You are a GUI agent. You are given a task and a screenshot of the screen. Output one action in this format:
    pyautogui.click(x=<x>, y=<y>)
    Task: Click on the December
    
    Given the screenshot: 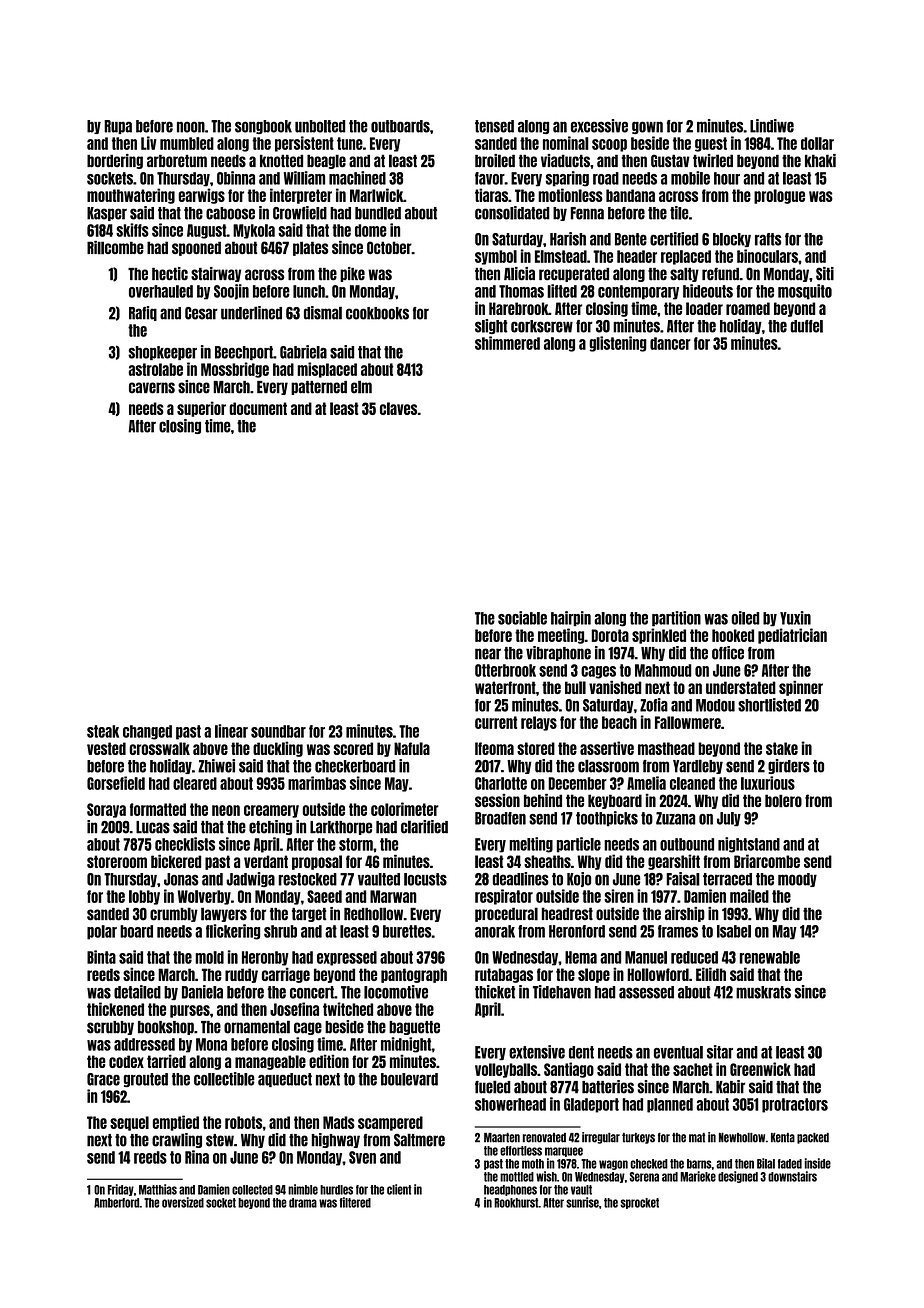 What is the action you would take?
    pyautogui.click(x=577, y=783)
